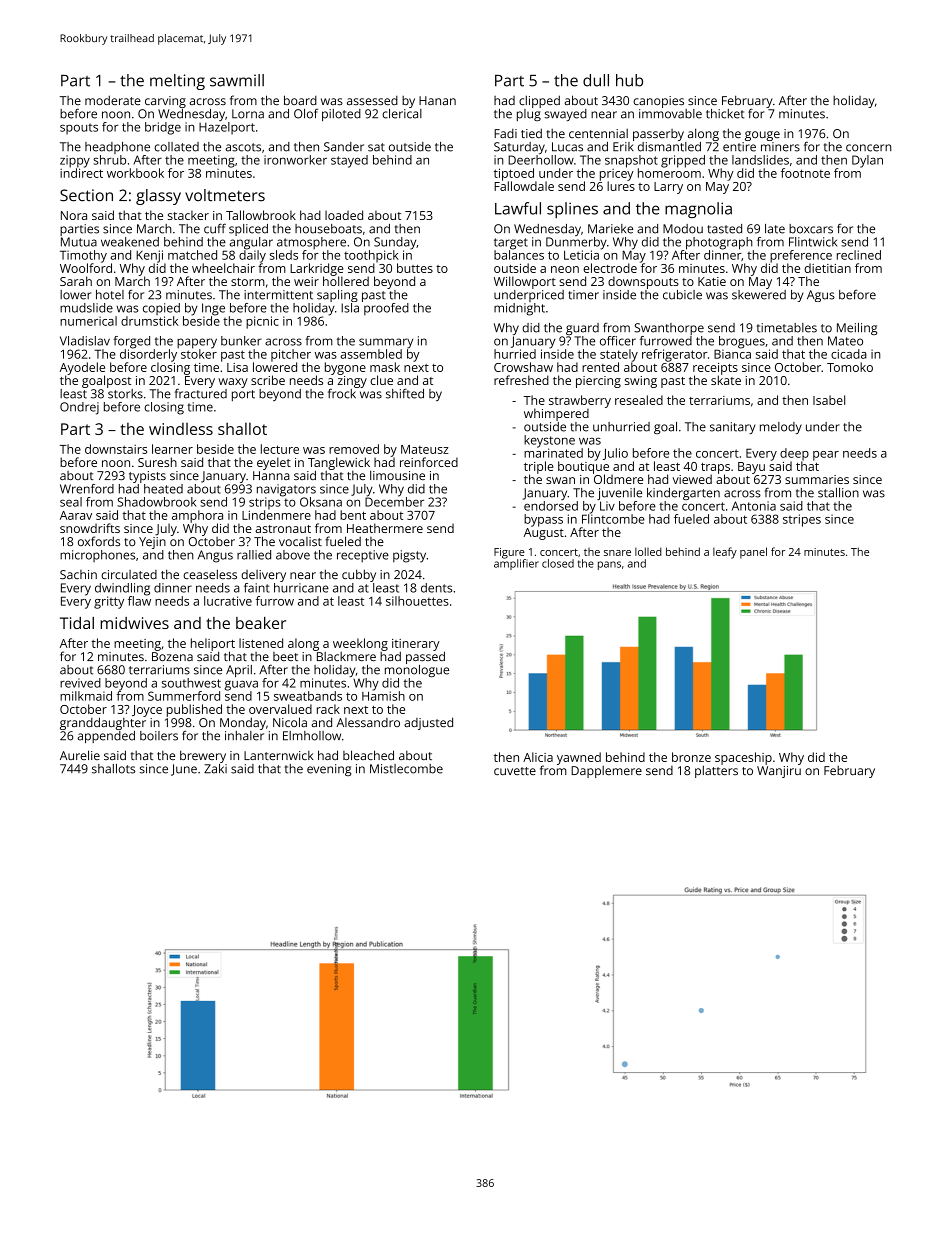  Describe the element at coordinates (725, 553) in the image. I see `leafy` at that location.
